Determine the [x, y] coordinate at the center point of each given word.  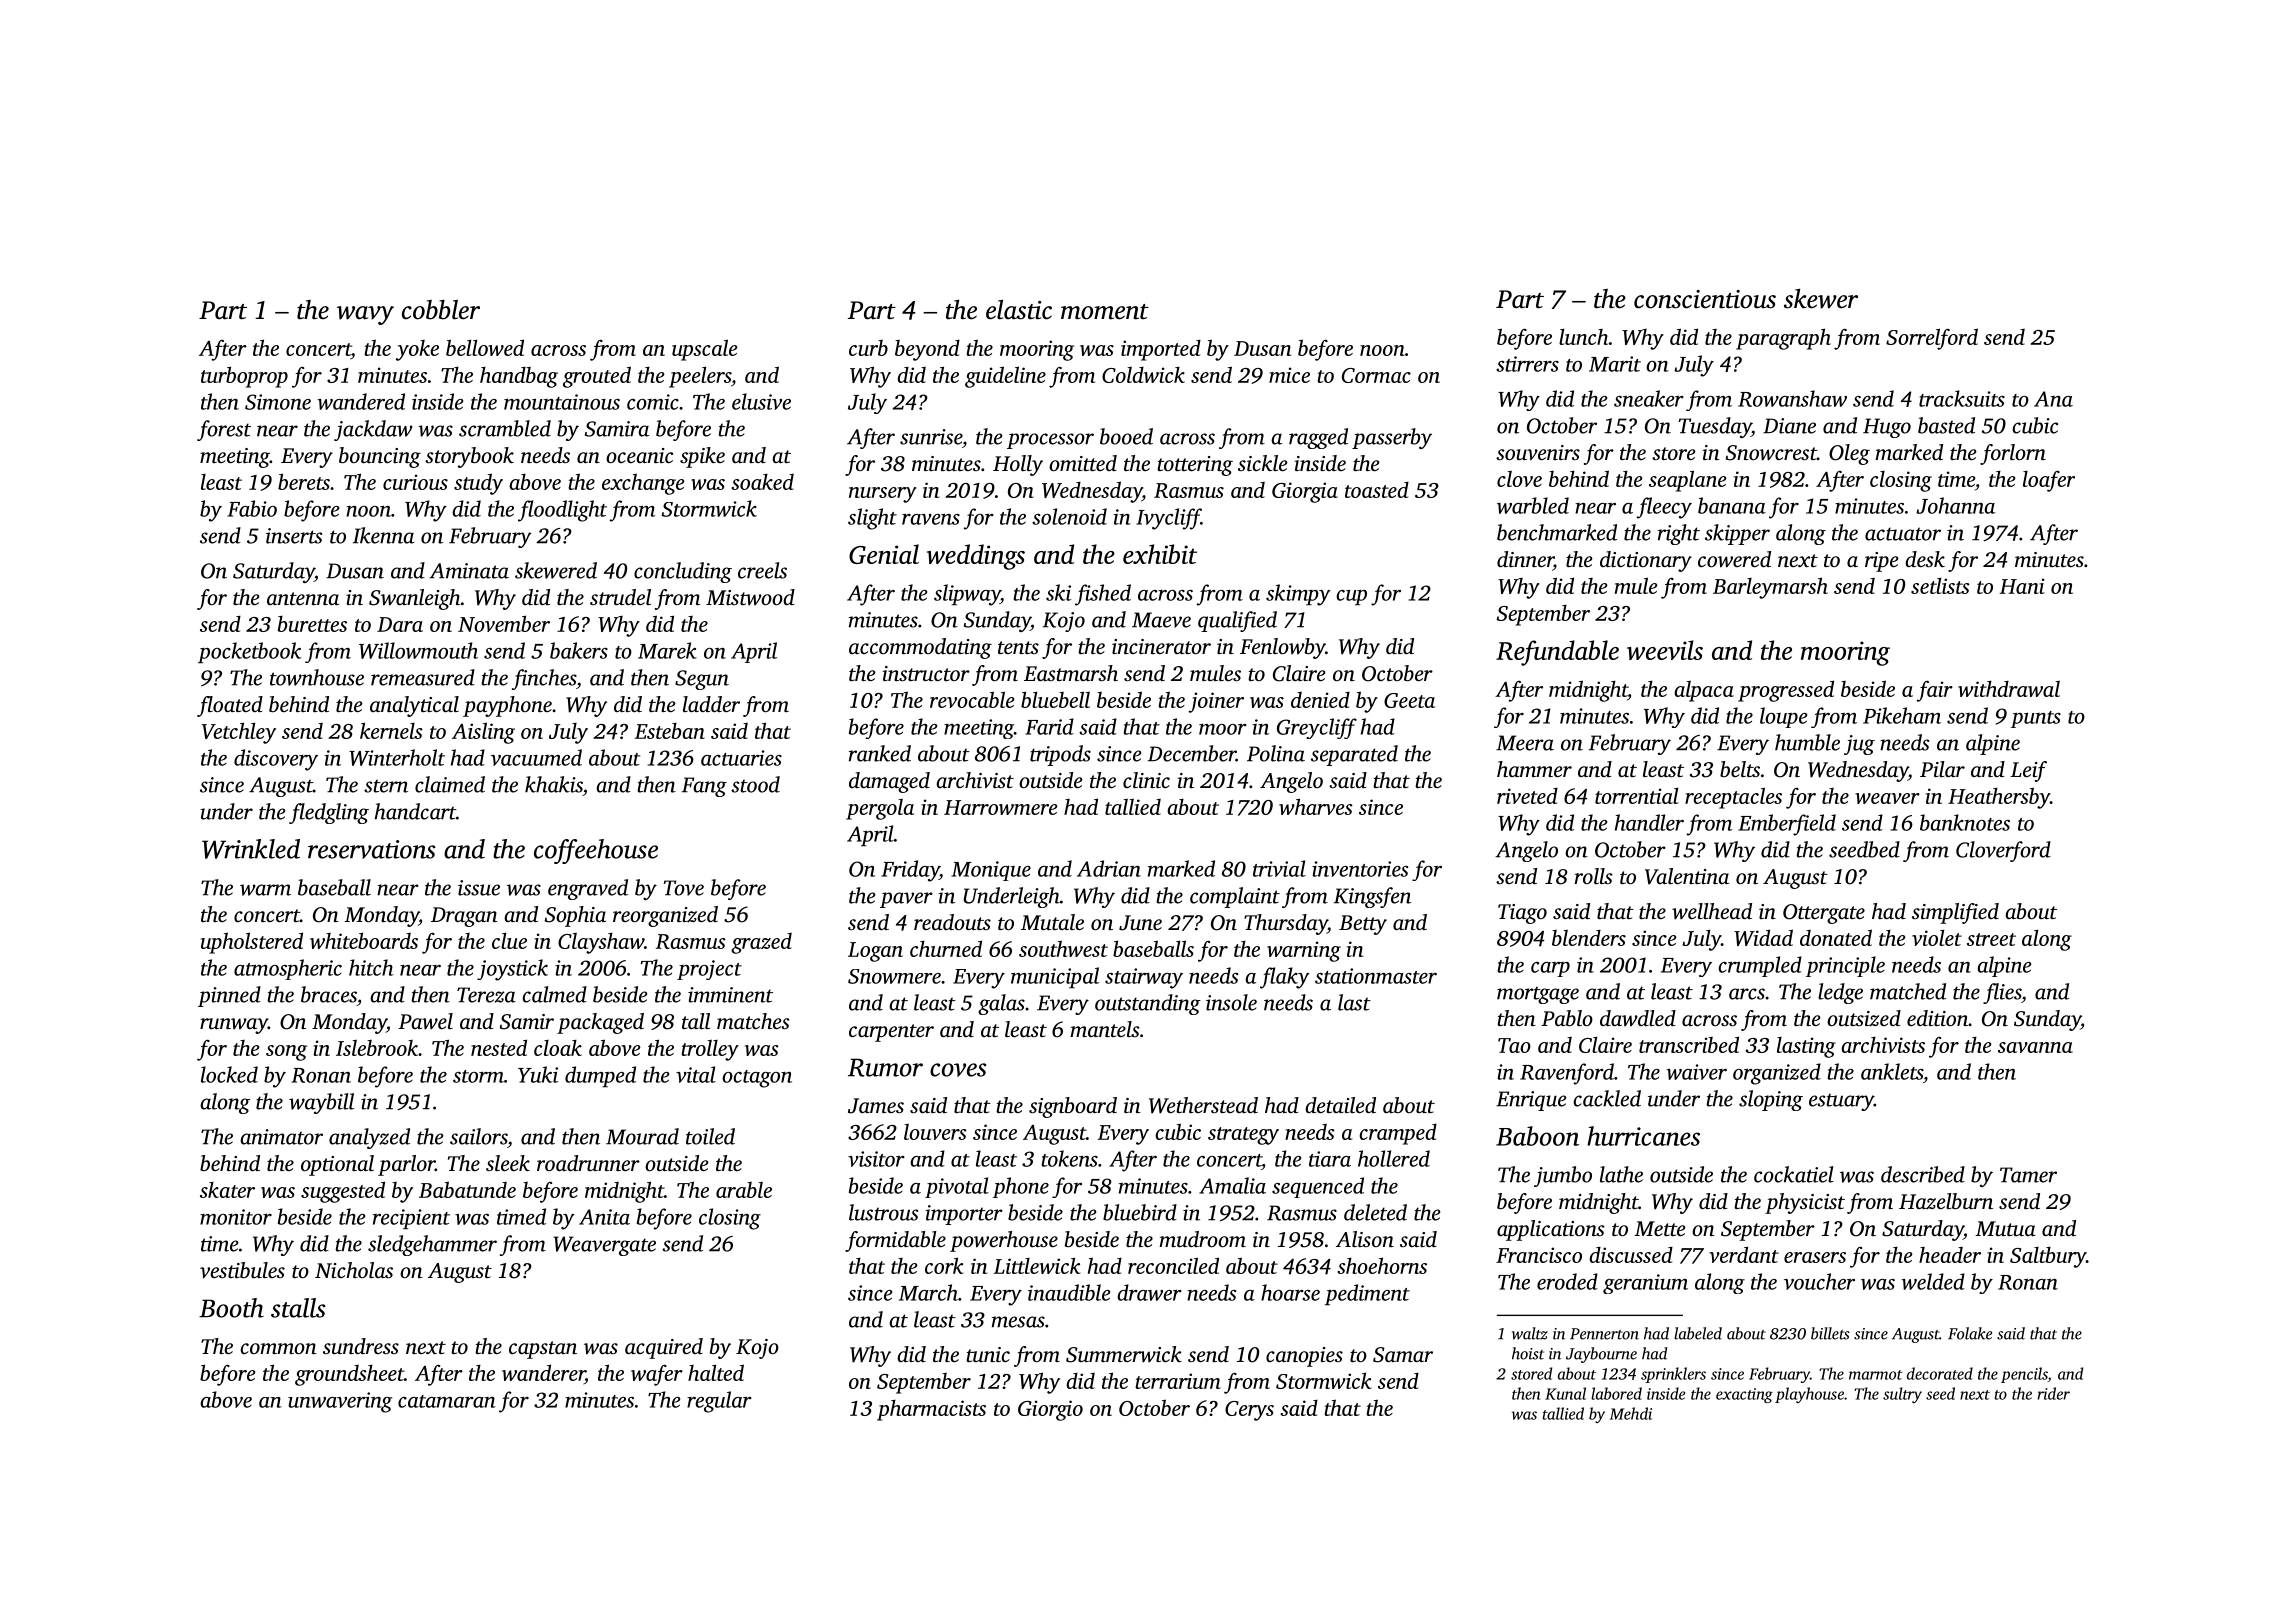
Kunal [1565, 1393]
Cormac [1376, 375]
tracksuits [1962, 398]
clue [509, 940]
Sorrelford [1932, 339]
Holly [1018, 465]
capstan [543, 1350]
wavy [365, 315]
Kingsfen [1372, 897]
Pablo [1567, 1018]
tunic [988, 1354]
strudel [620, 597]
